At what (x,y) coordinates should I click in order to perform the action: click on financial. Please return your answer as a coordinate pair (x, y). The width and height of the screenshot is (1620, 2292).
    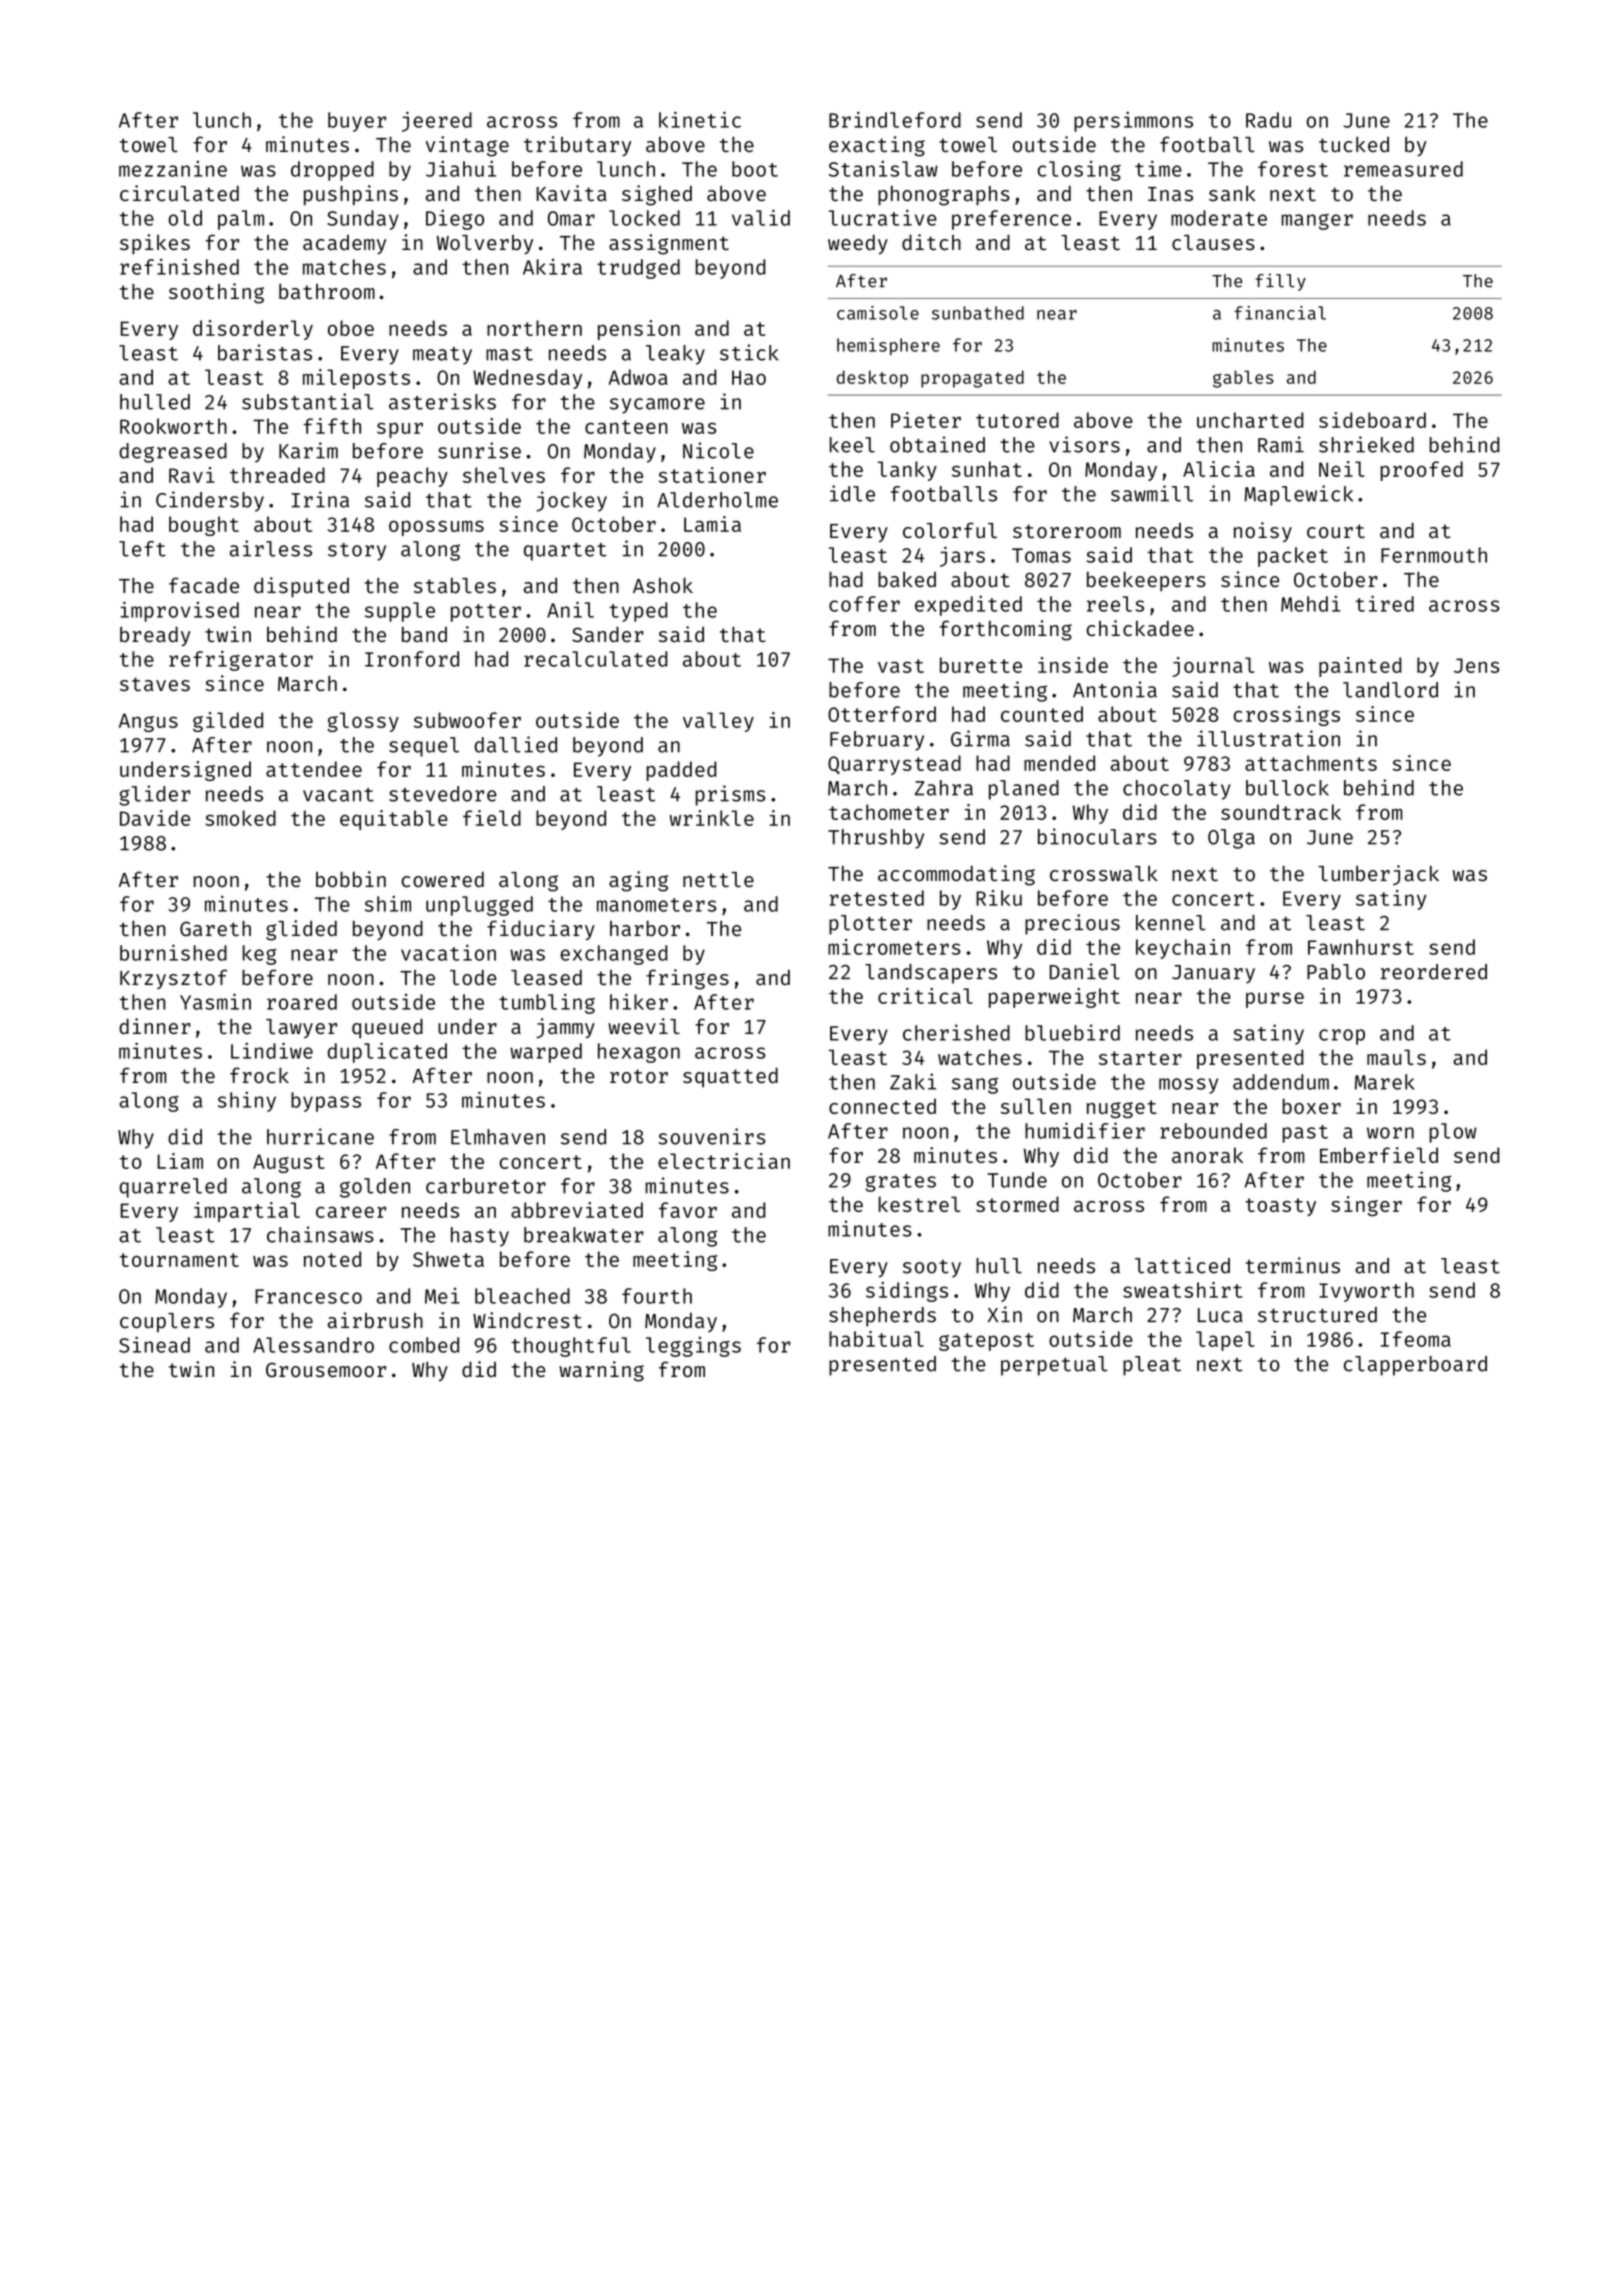
    Looking at the image, I should click on (1280, 313).
